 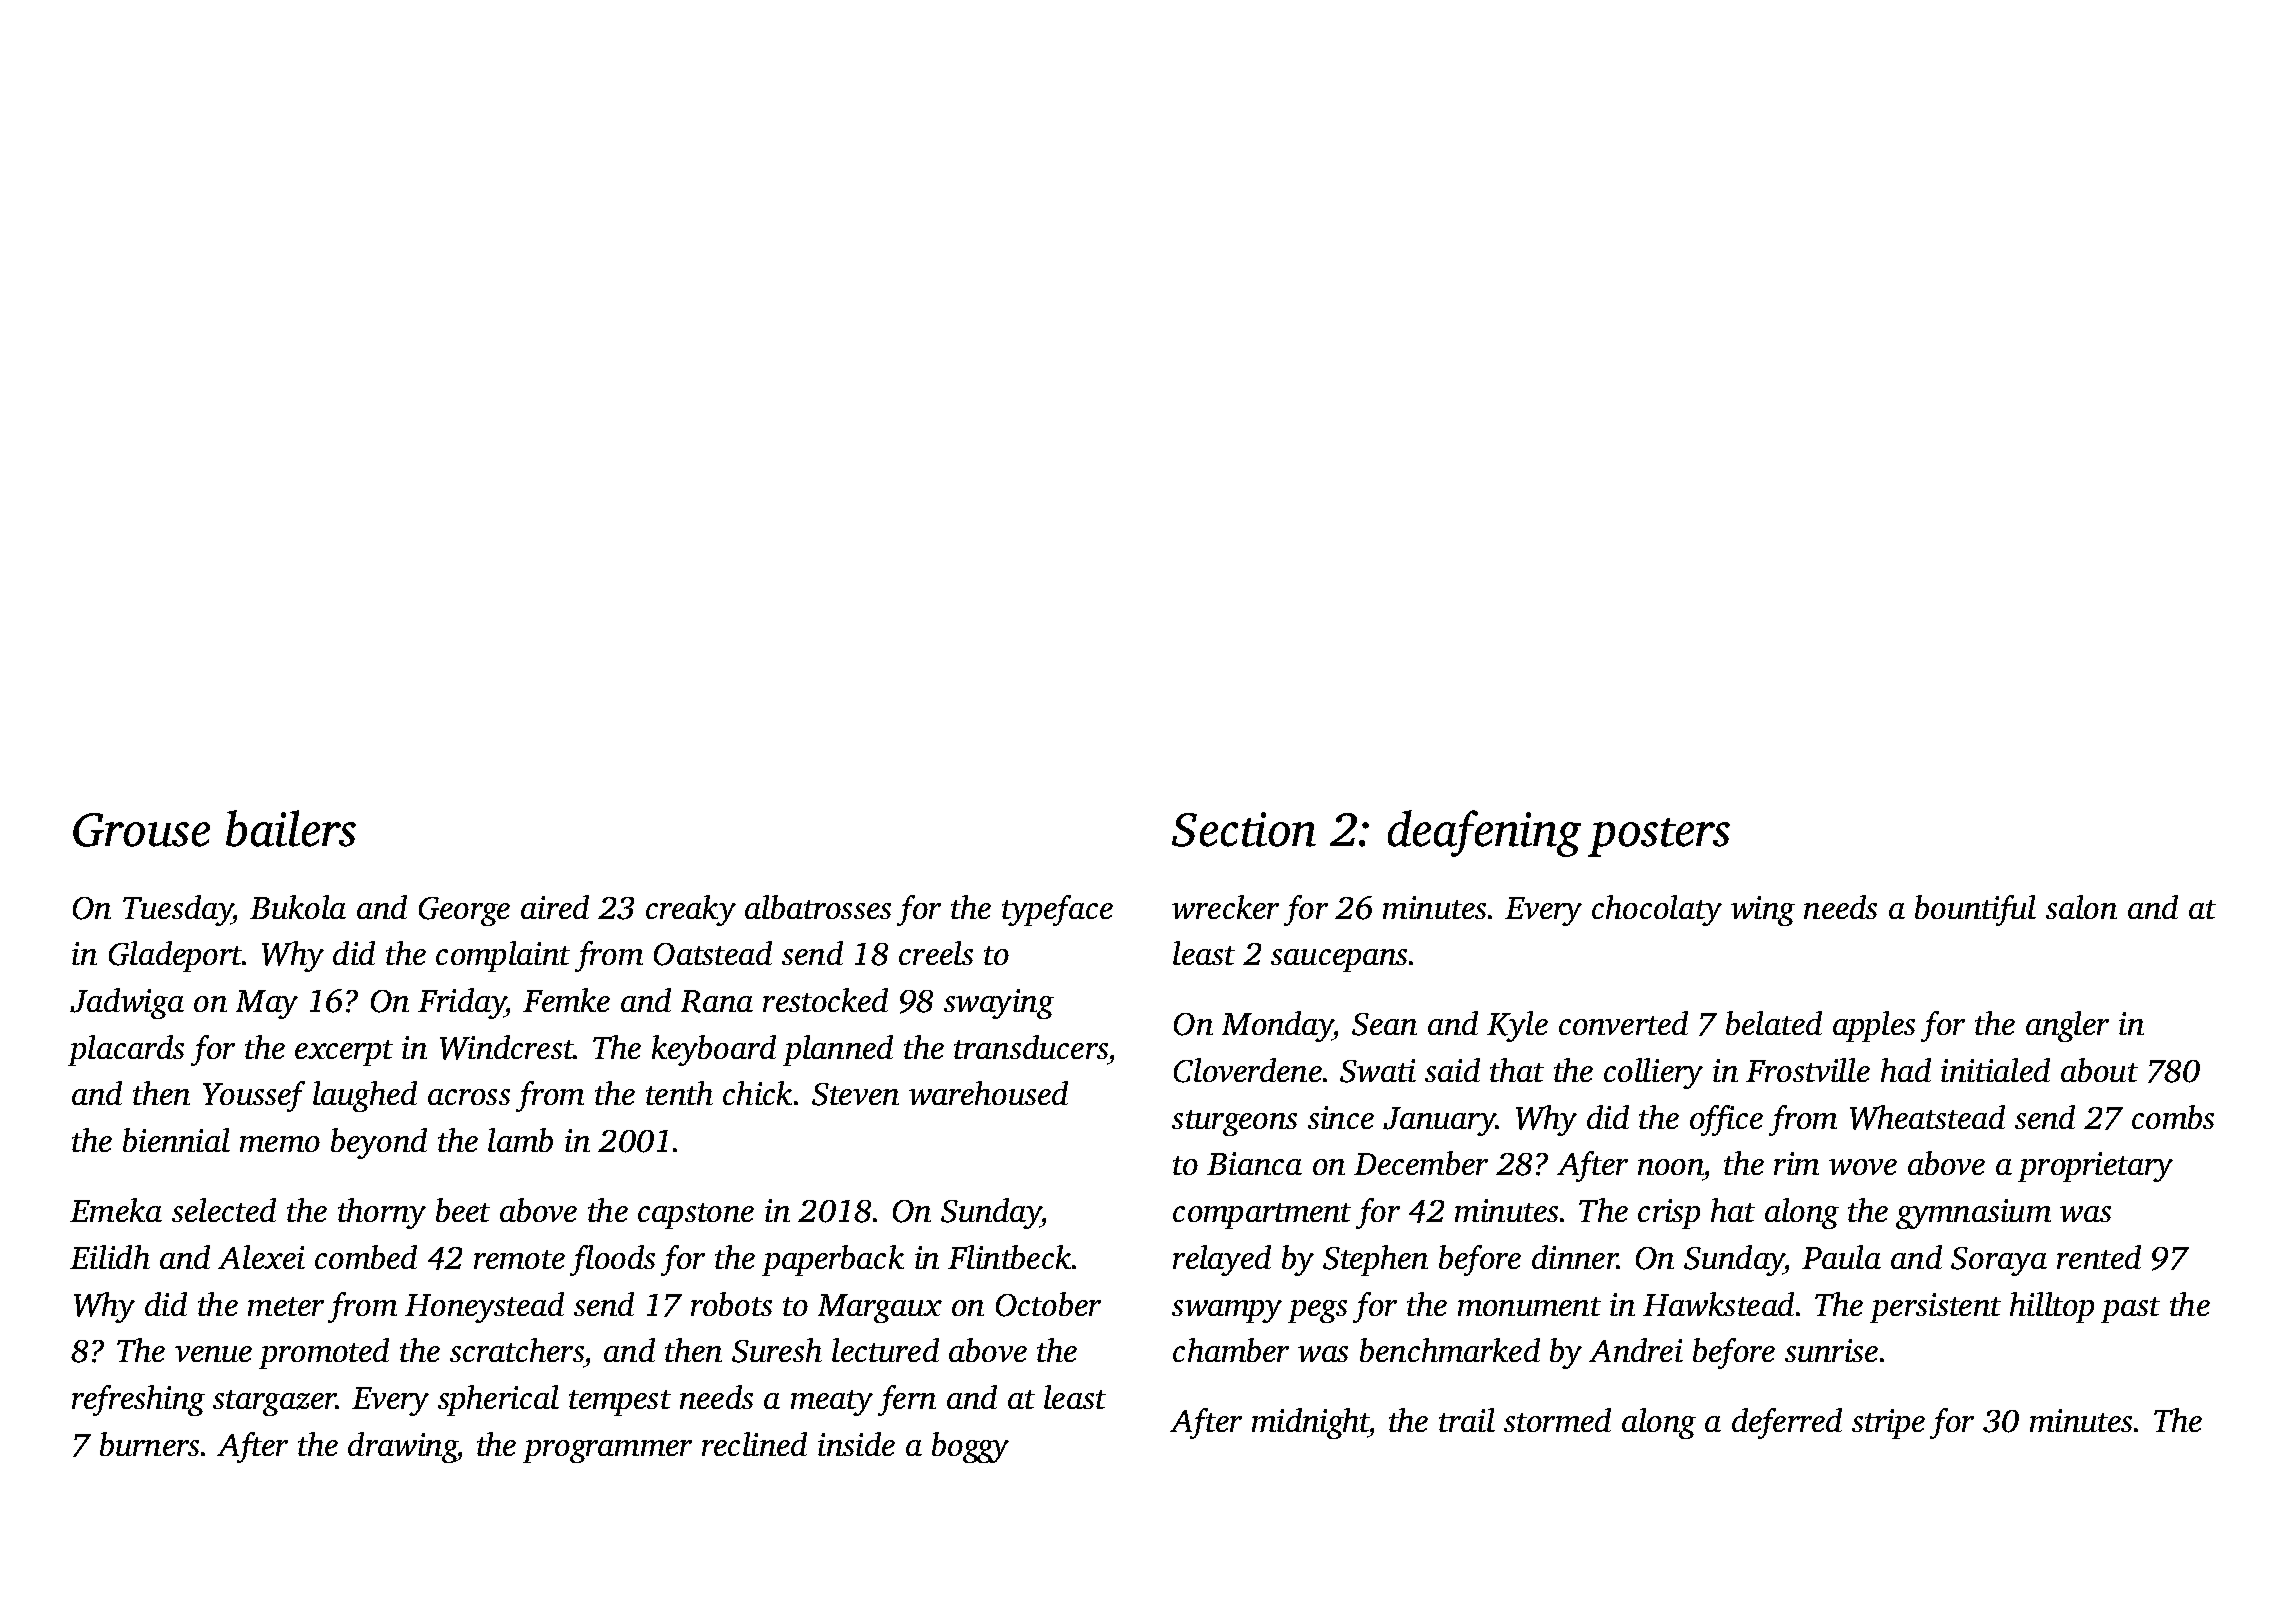 I want to click on aired, so click(x=555, y=907).
